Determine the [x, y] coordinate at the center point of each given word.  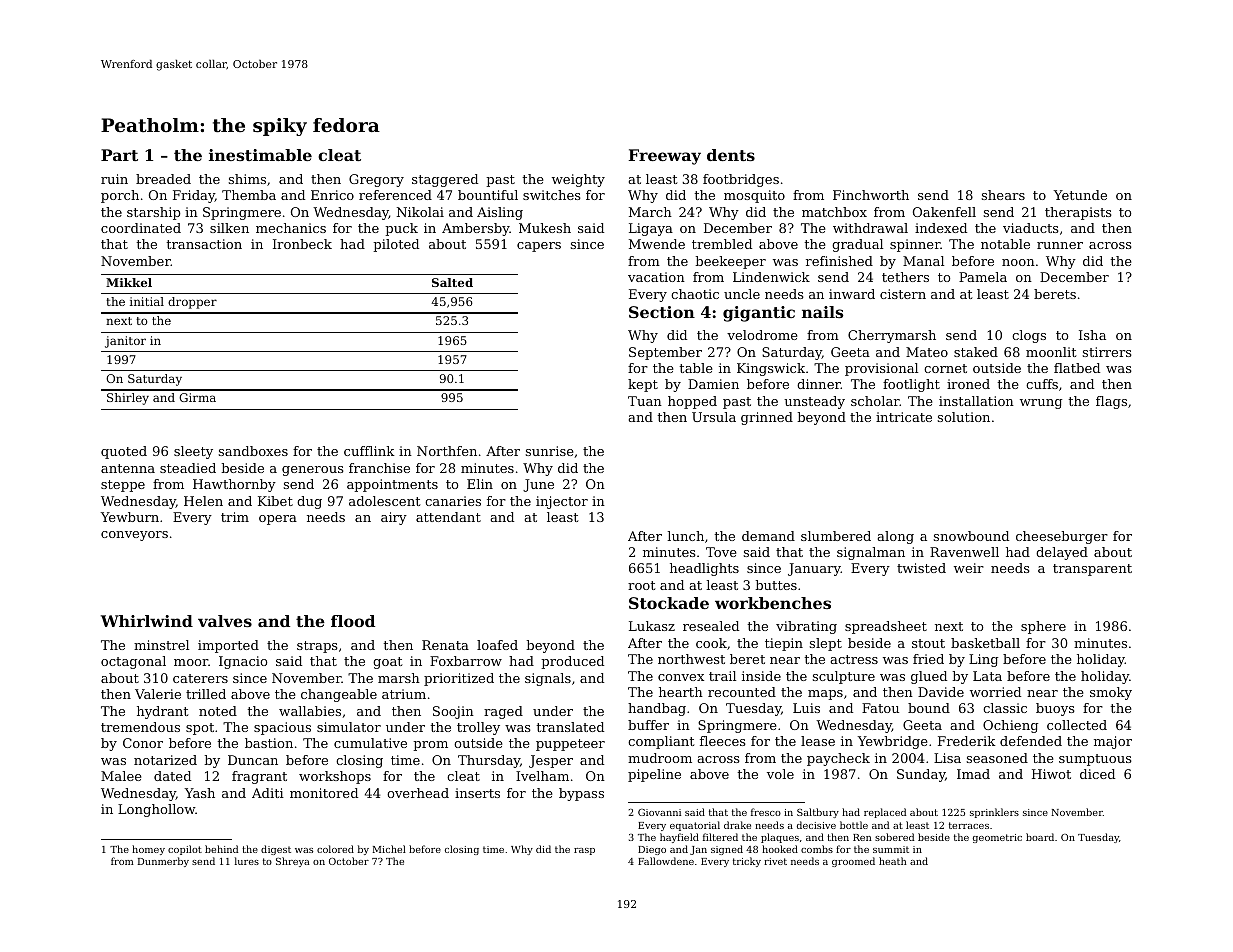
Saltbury [818, 813]
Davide [941, 692]
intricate [904, 417]
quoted [124, 452]
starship [154, 213]
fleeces [723, 741]
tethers [905, 277]
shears [1003, 195]
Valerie [158, 694]
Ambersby [476, 229]
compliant [661, 742]
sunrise [550, 451]
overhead [418, 793]
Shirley [128, 399]
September [665, 353]
